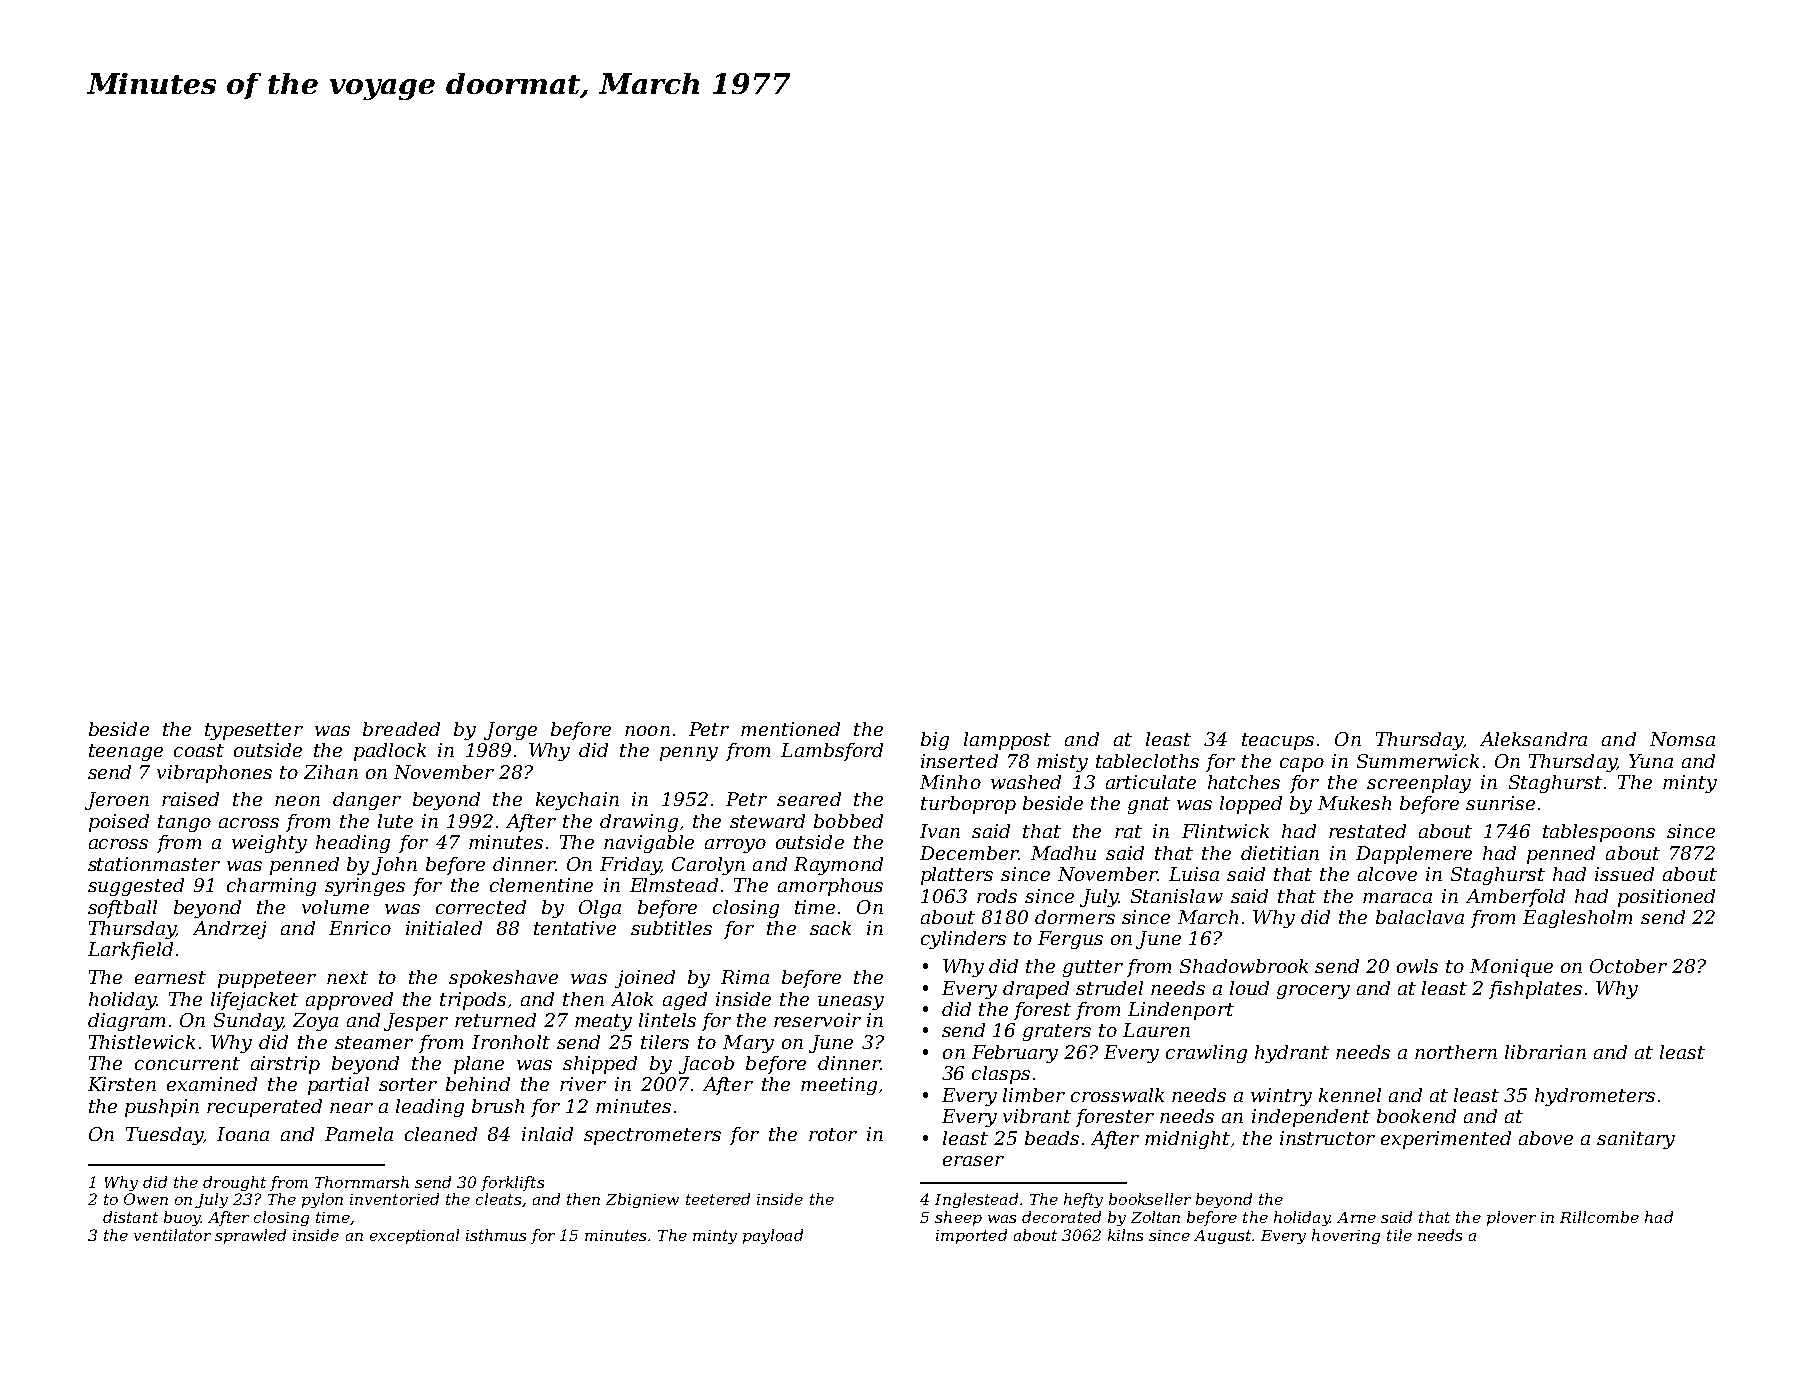  What do you see at coordinates (1070, 940) in the document?
I see `Fergus` at bounding box center [1070, 940].
